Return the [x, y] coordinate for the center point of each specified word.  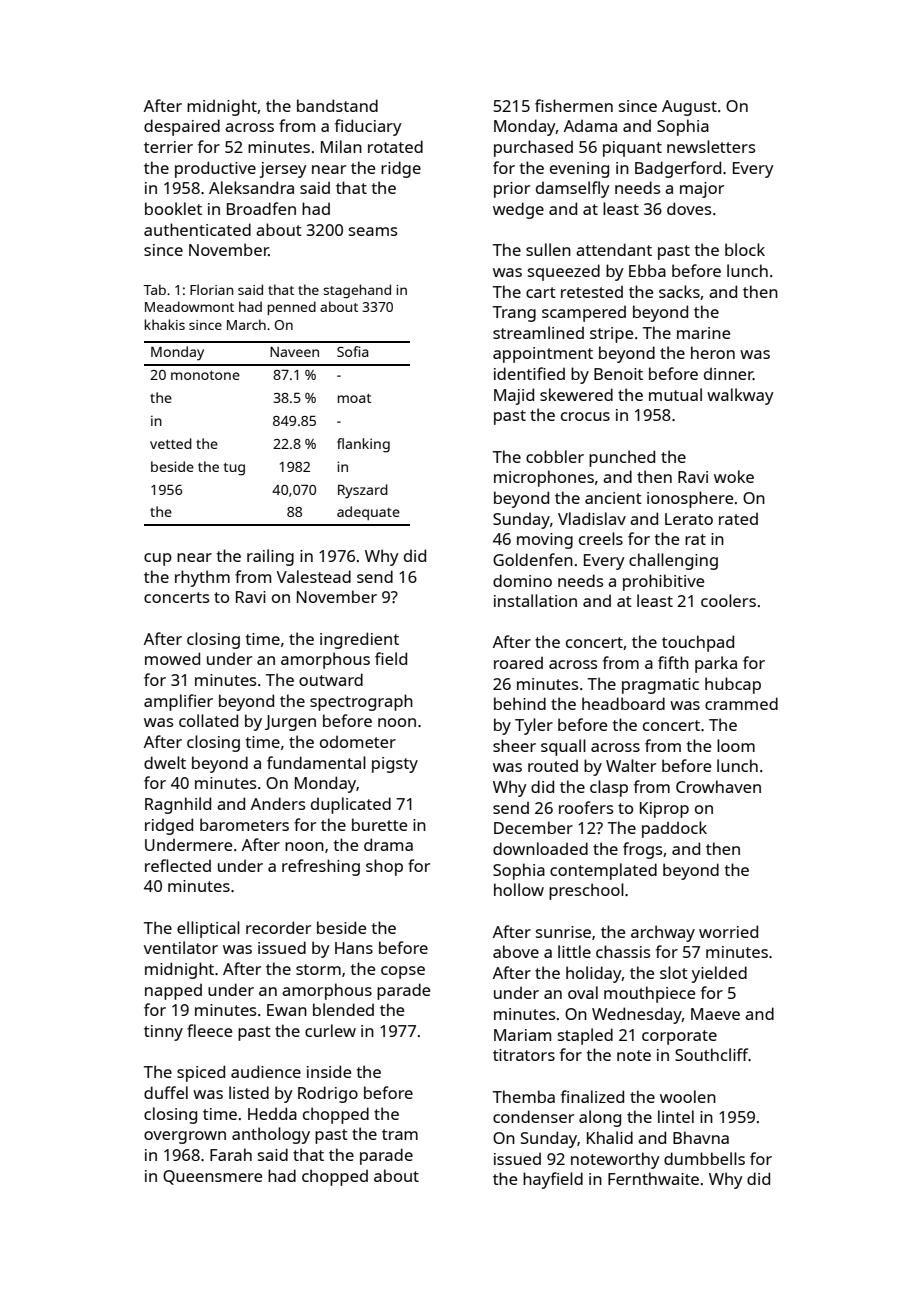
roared [518, 662]
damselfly [573, 189]
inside [329, 1071]
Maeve [715, 1014]
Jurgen [290, 723]
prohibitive [663, 582]
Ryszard [363, 491]
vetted [171, 443]
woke [734, 476]
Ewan [287, 1010]
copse [403, 972]
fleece [209, 1030]
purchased [533, 148]
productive [215, 169]
